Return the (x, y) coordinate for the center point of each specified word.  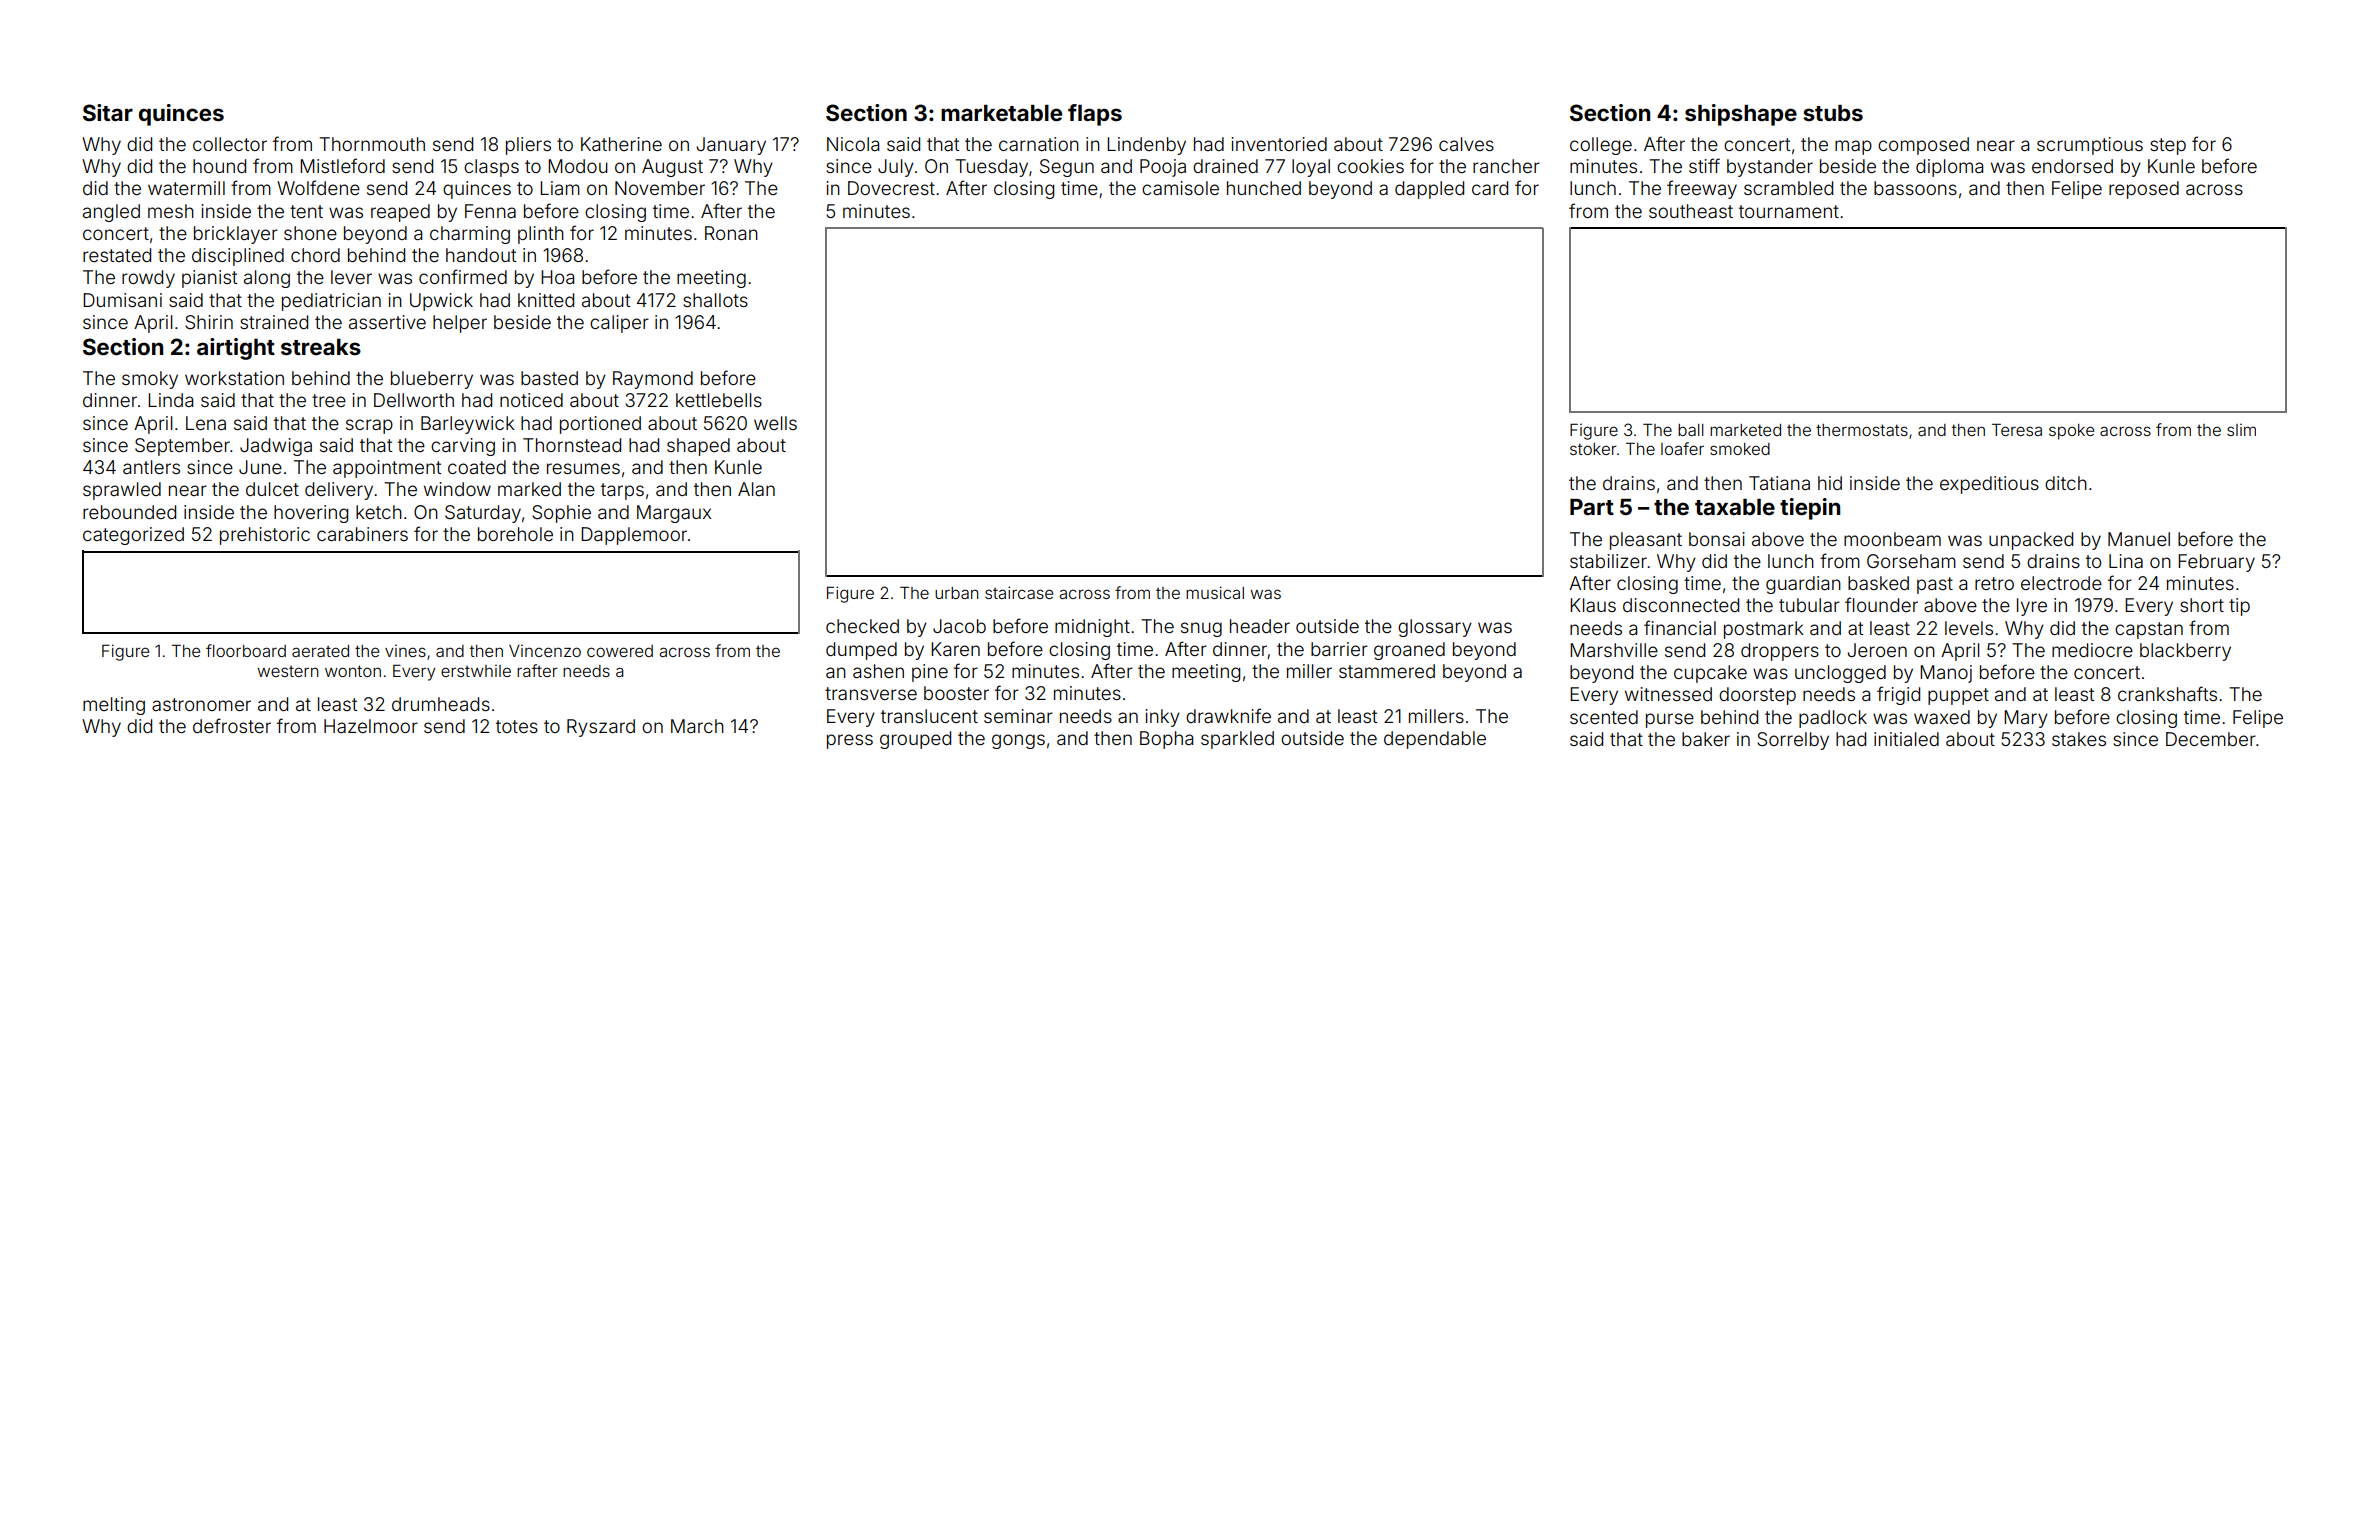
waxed (1942, 717)
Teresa (2017, 429)
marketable (1001, 113)
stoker (1593, 449)
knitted (546, 300)
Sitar (108, 113)
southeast (1691, 211)
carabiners (362, 534)
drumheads (441, 704)
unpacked (2031, 541)
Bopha (1166, 740)
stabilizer (1608, 561)
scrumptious (2090, 146)
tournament (1789, 211)
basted (549, 378)
